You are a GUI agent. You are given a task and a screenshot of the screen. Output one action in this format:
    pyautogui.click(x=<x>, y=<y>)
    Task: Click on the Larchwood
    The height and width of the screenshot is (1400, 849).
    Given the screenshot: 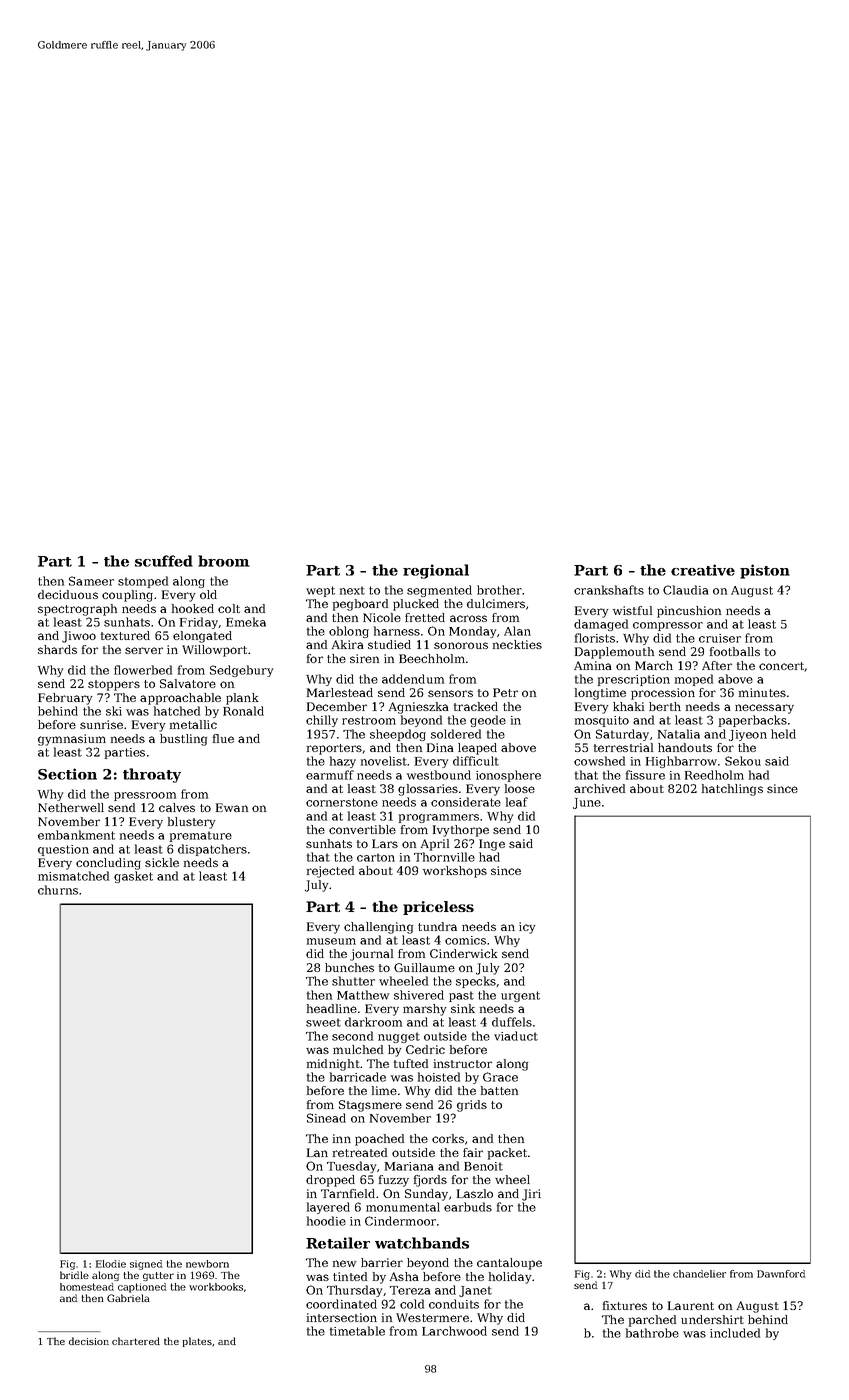 What is the action you would take?
    pyautogui.click(x=454, y=1331)
